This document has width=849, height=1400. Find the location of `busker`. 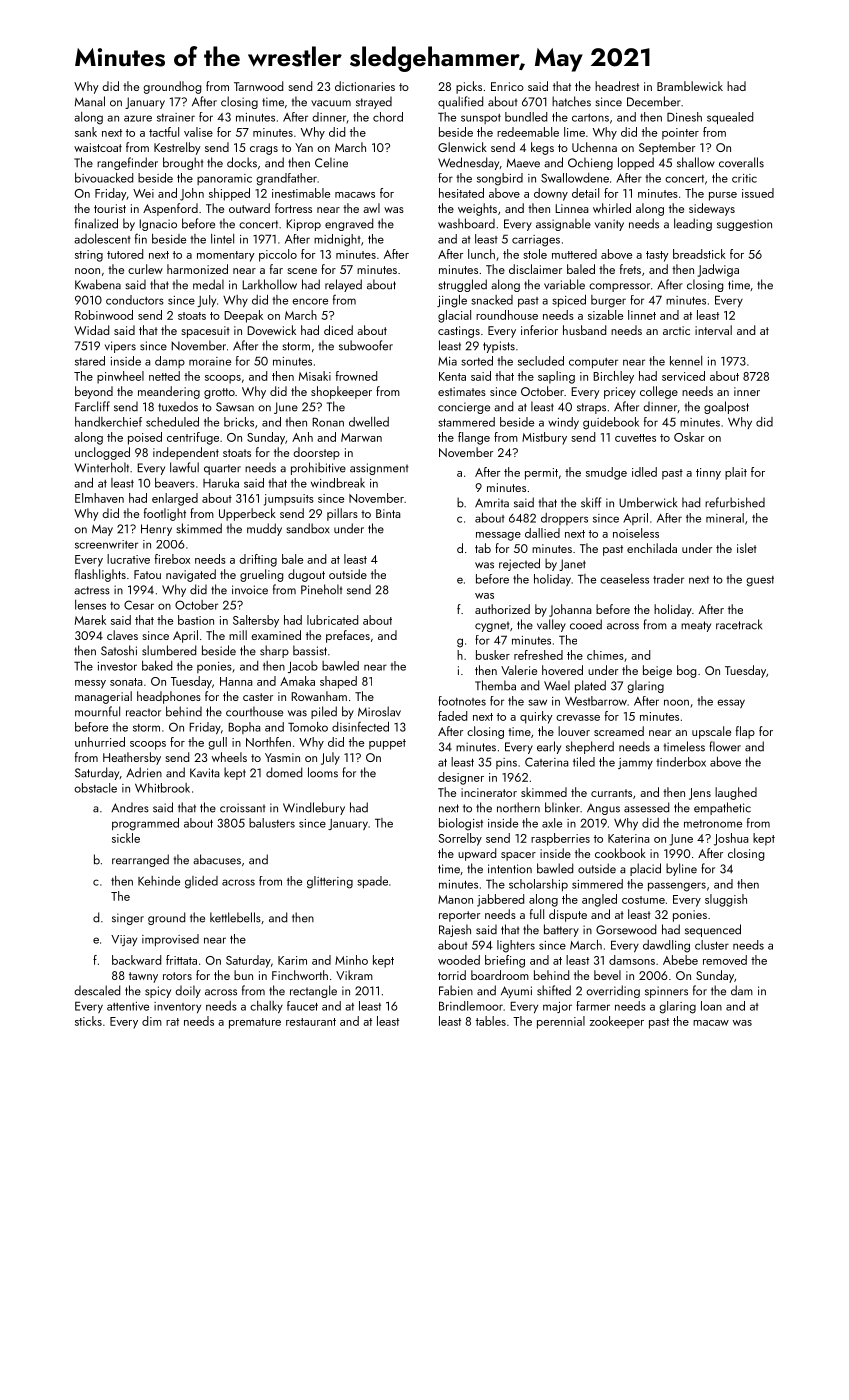

busker is located at coordinates (493, 655).
